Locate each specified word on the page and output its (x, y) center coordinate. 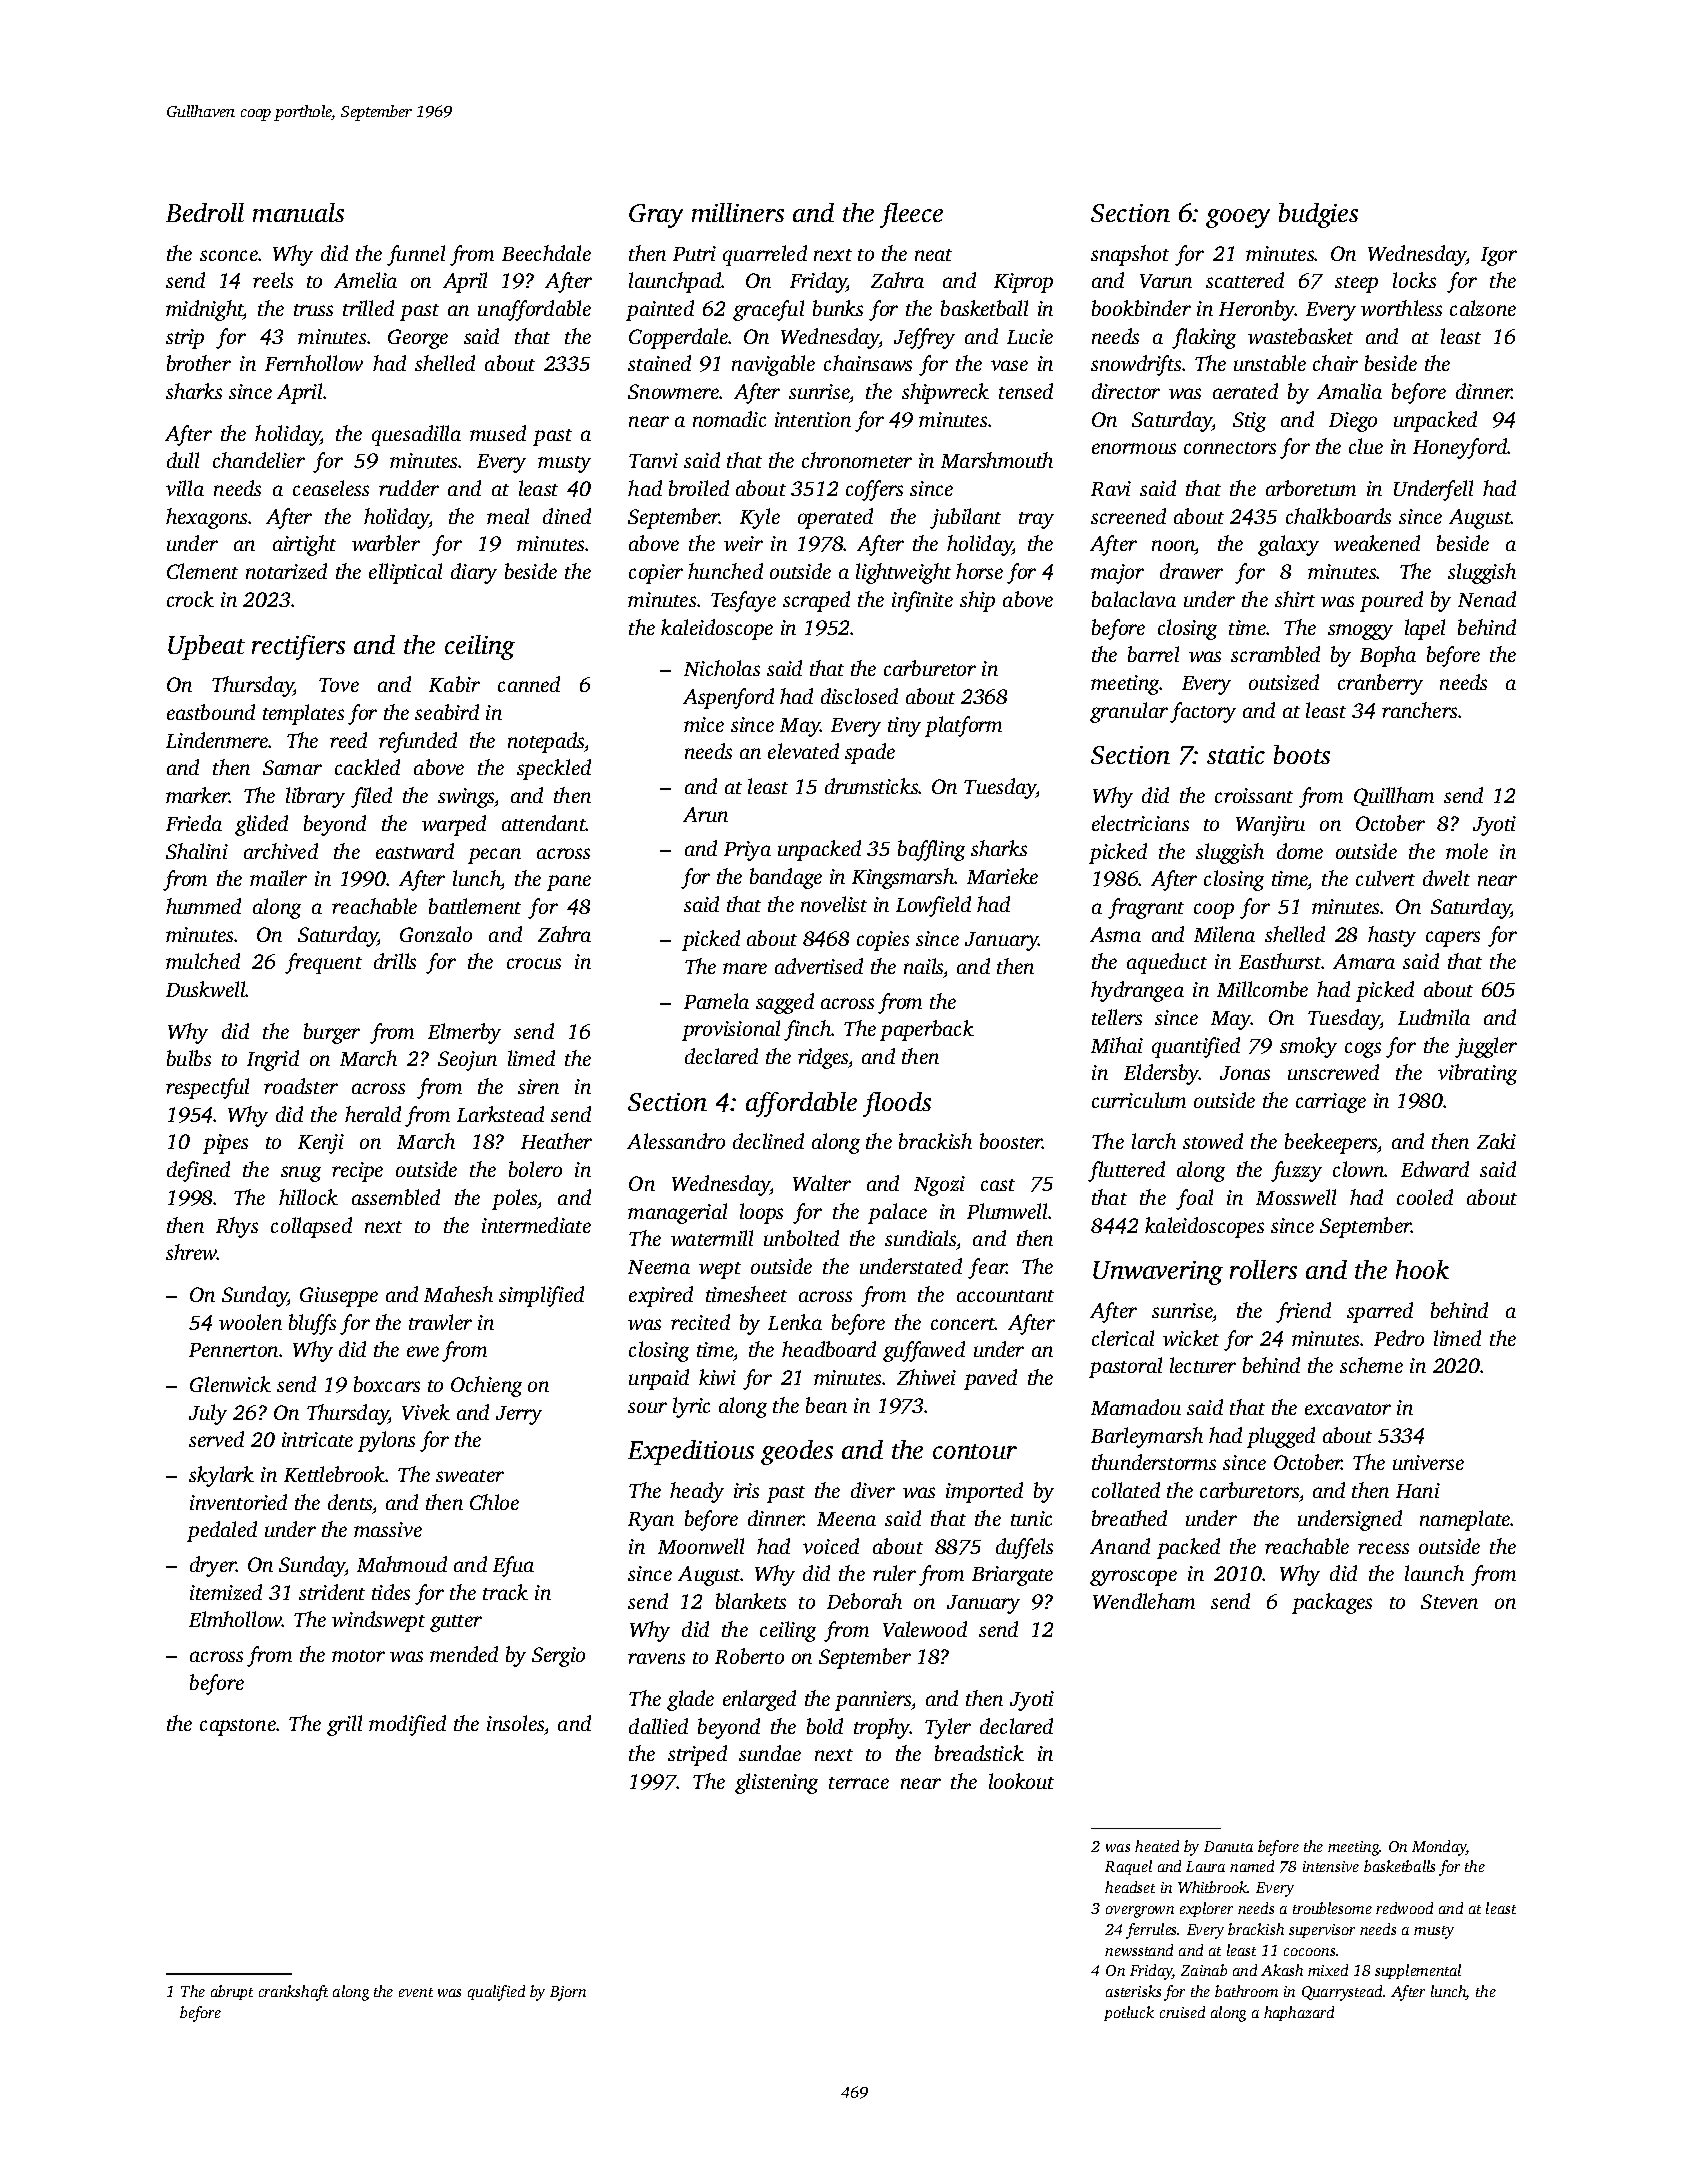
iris (746, 1490)
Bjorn (568, 1993)
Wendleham (1144, 1601)
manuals (298, 212)
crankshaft (293, 1993)
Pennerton (233, 1350)
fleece (911, 215)
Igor (1499, 256)
